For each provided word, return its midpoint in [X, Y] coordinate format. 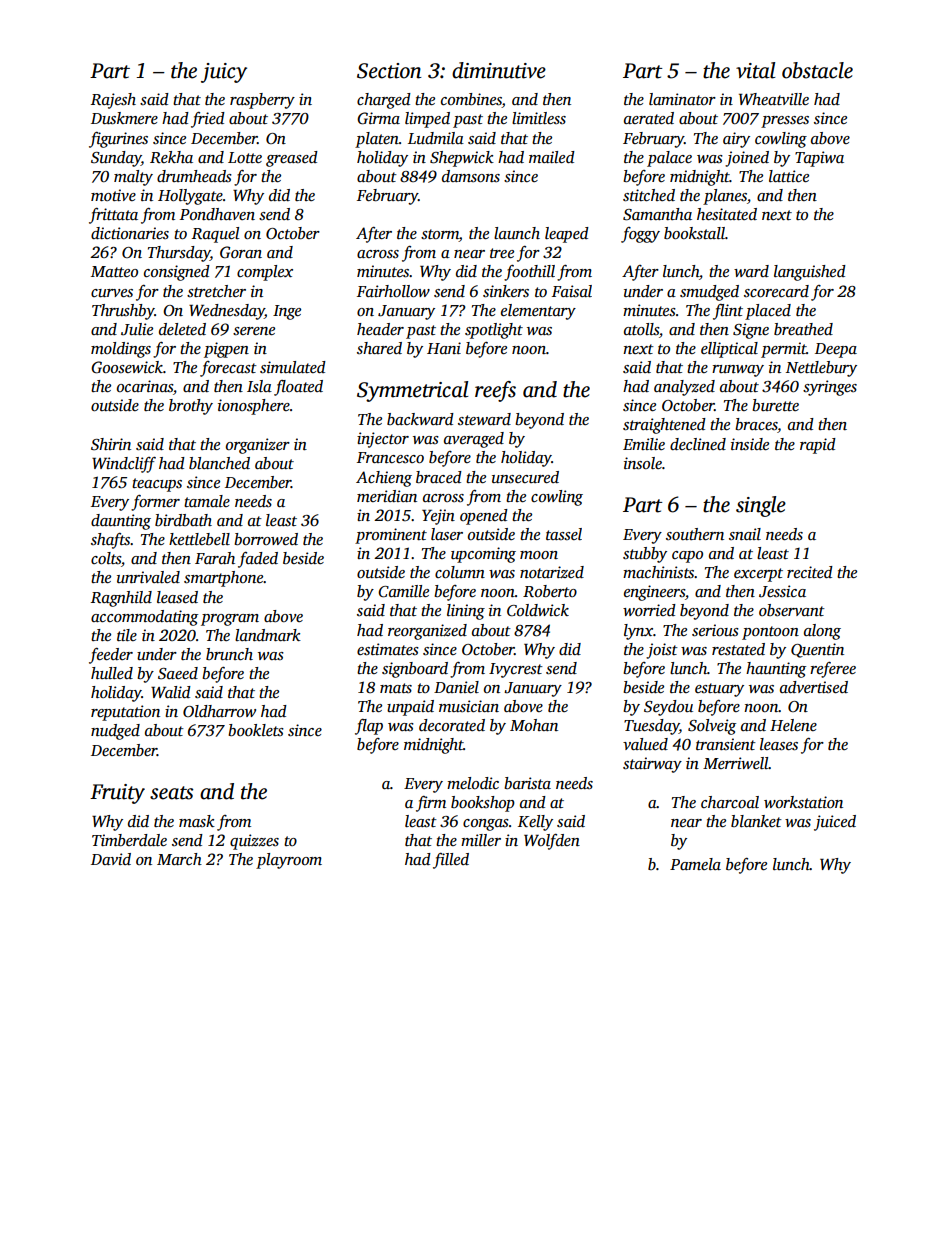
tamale [207, 501]
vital [756, 70]
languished [810, 273]
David [111, 859]
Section [389, 71]
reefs [495, 391]
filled [451, 861]
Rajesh [113, 101]
